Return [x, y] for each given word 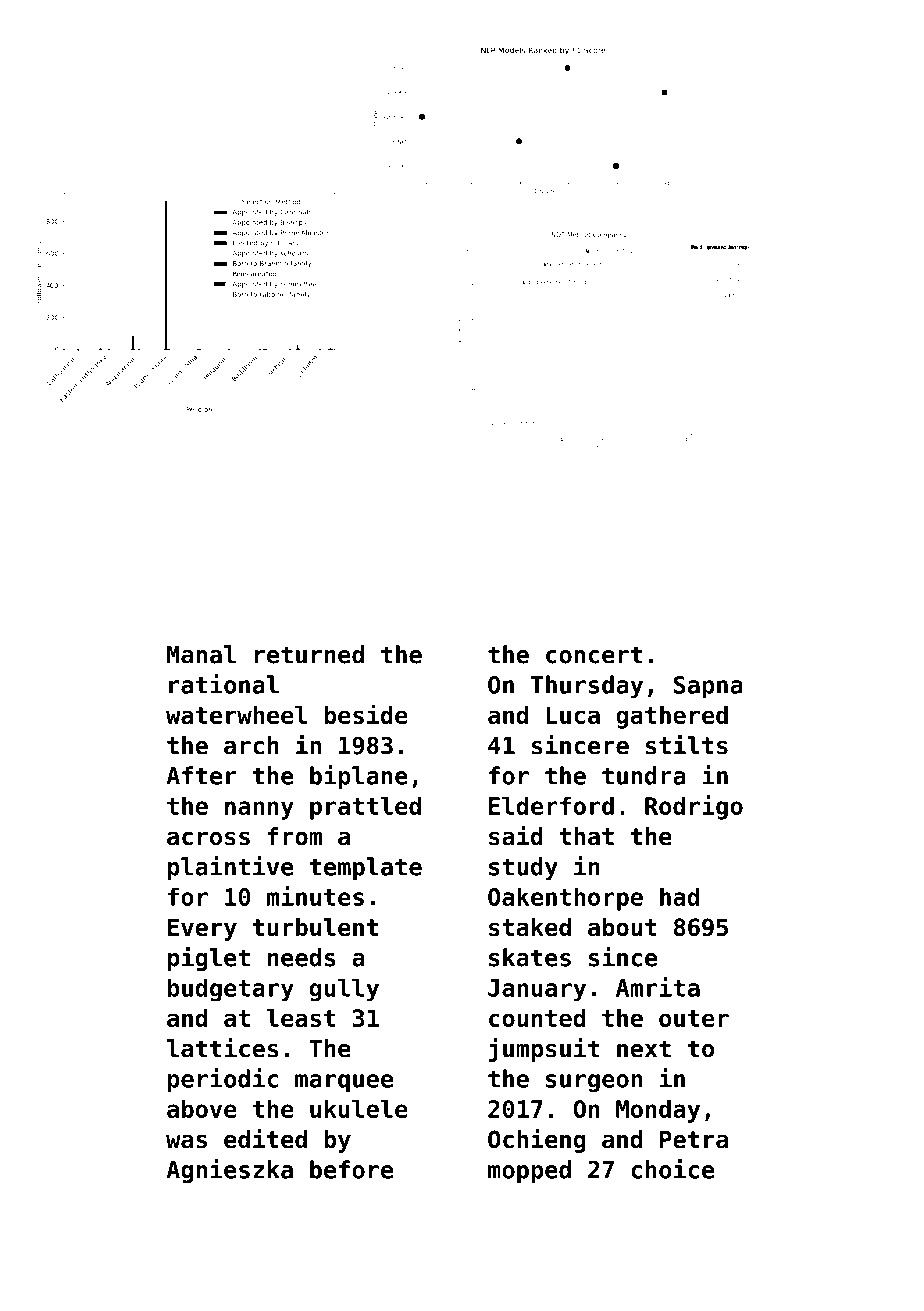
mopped [529, 1172]
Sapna [708, 687]
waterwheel [236, 715]
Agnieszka [229, 1171]
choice [672, 1169]
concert [594, 655]
